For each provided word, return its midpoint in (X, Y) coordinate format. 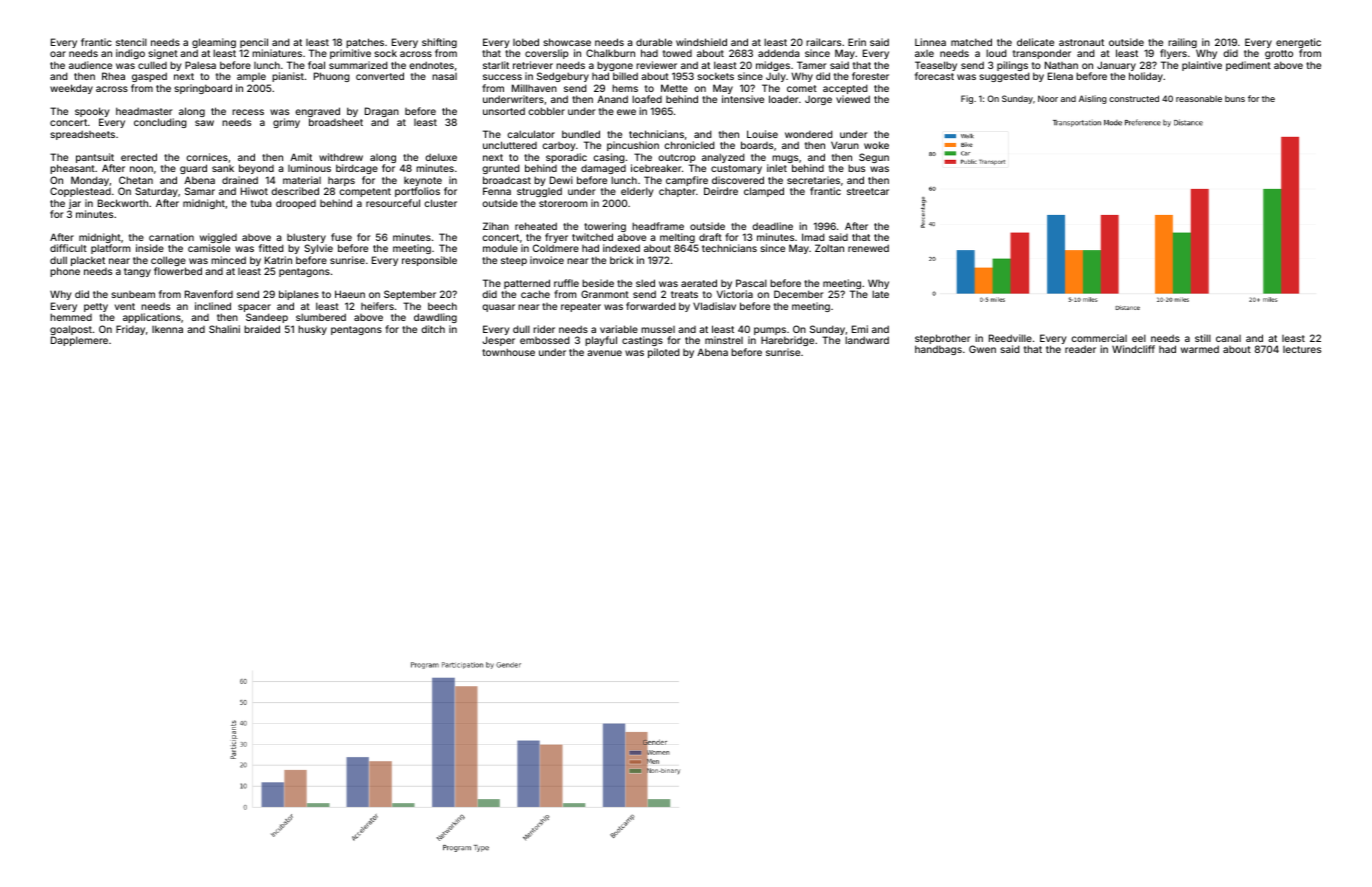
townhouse (508, 352)
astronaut (1081, 42)
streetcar (868, 191)
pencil (254, 43)
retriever (533, 65)
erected (139, 157)
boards (757, 145)
